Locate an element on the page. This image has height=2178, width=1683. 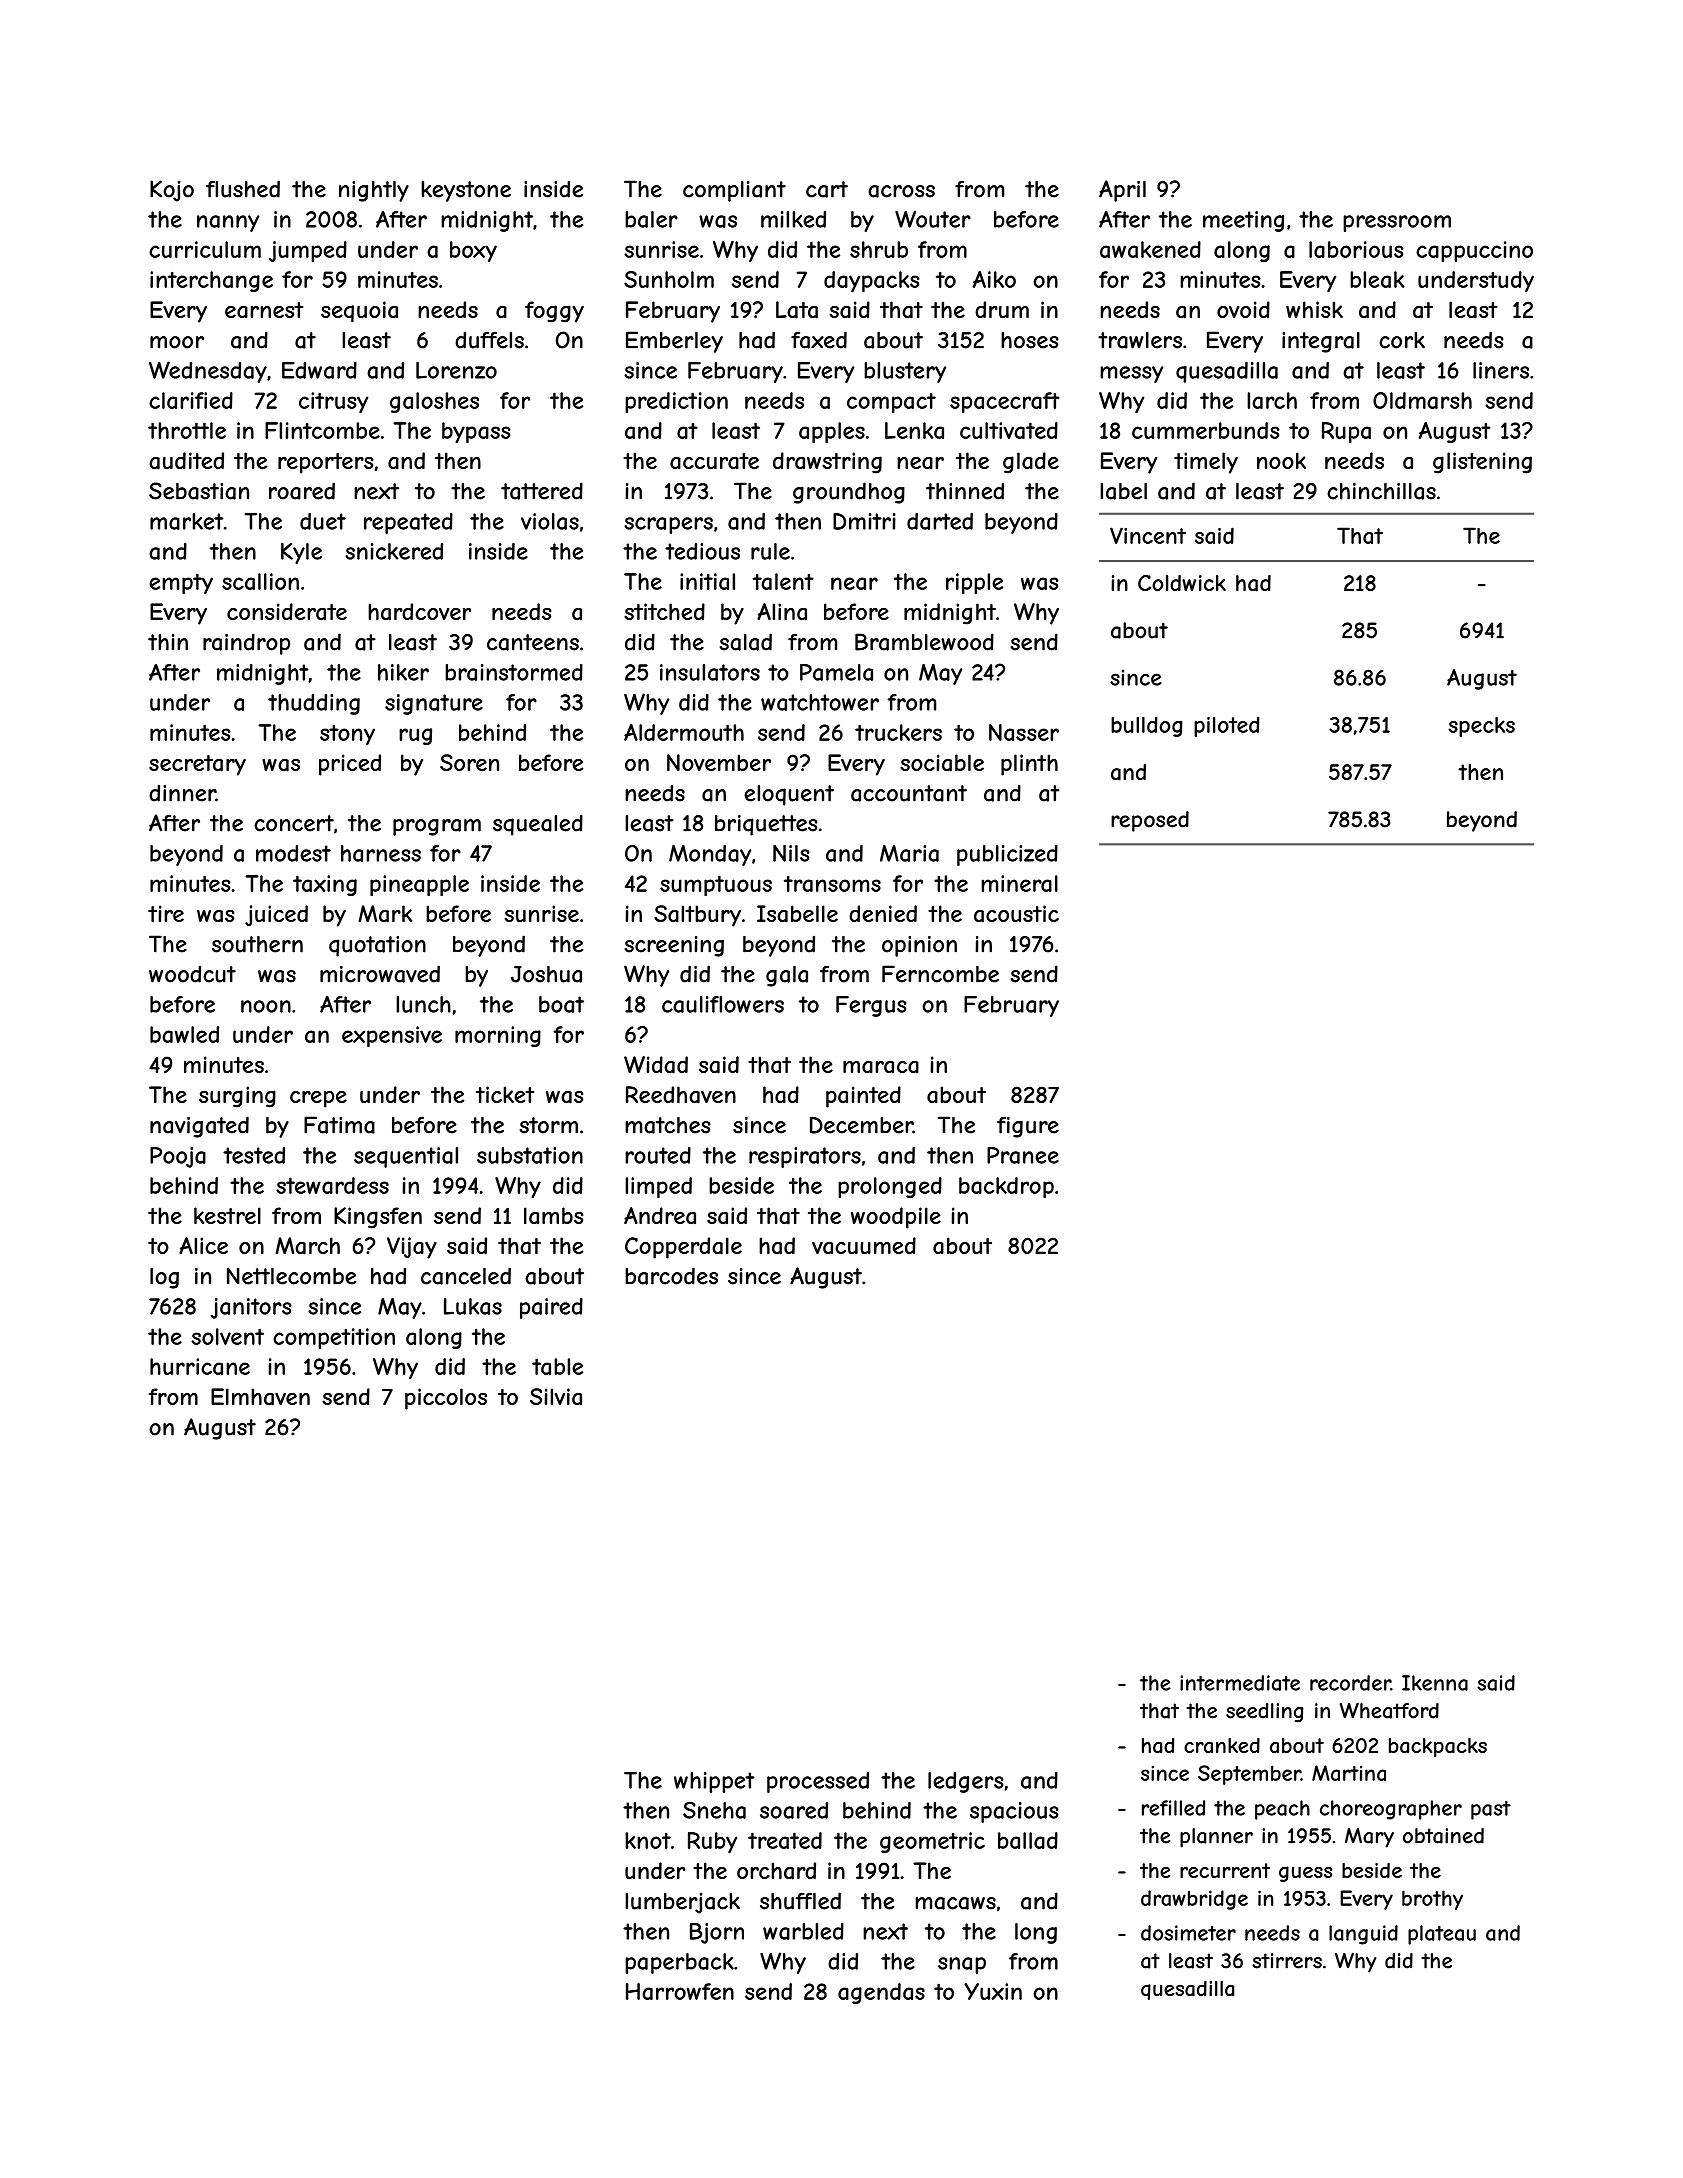
galoshes is located at coordinates (434, 402).
